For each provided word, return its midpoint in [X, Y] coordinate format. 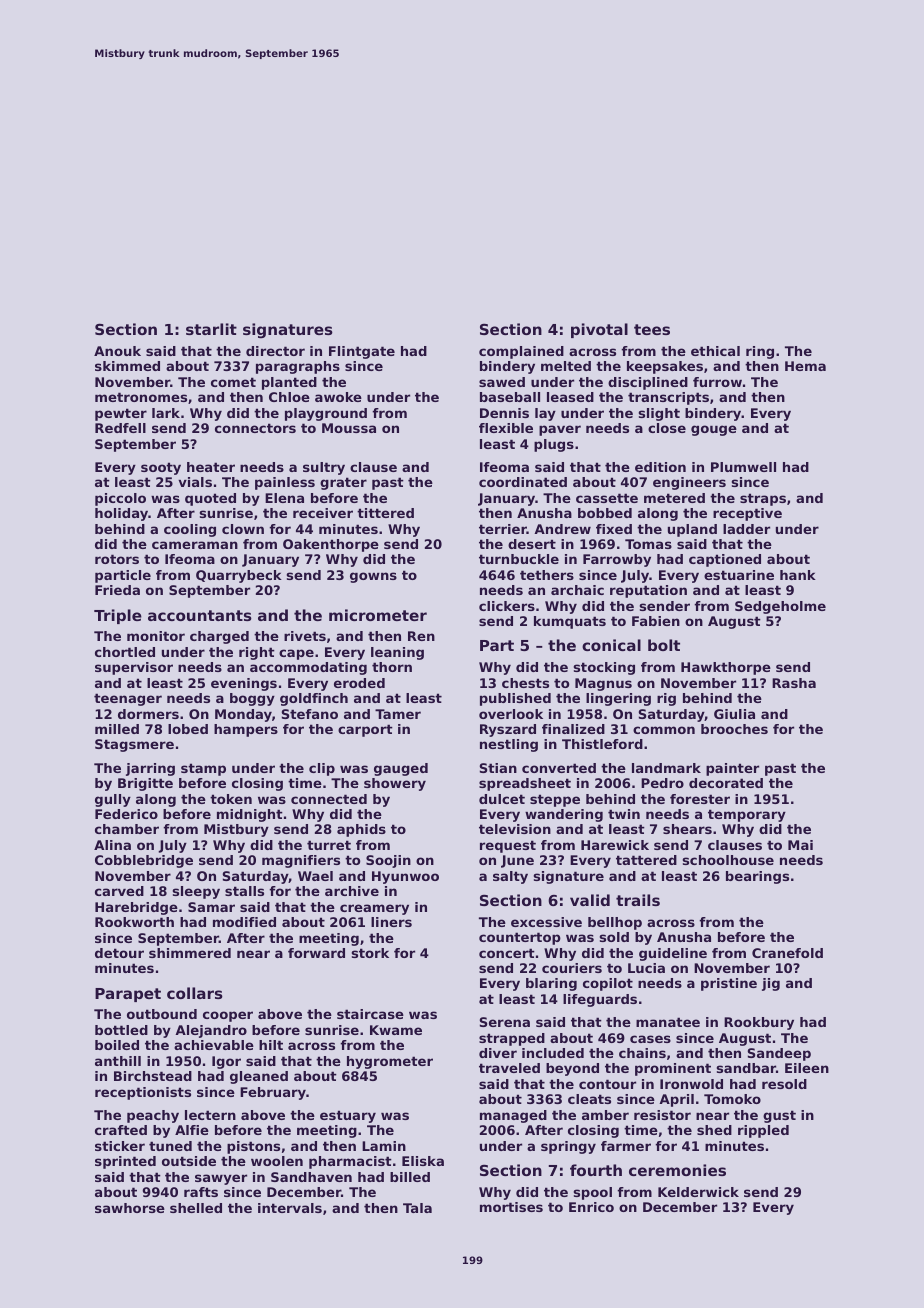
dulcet [502, 799]
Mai [800, 845]
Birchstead [153, 1076]
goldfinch [314, 699]
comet [233, 382]
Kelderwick [698, 1192]
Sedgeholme [780, 607]
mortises [511, 1207]
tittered [385, 513]
